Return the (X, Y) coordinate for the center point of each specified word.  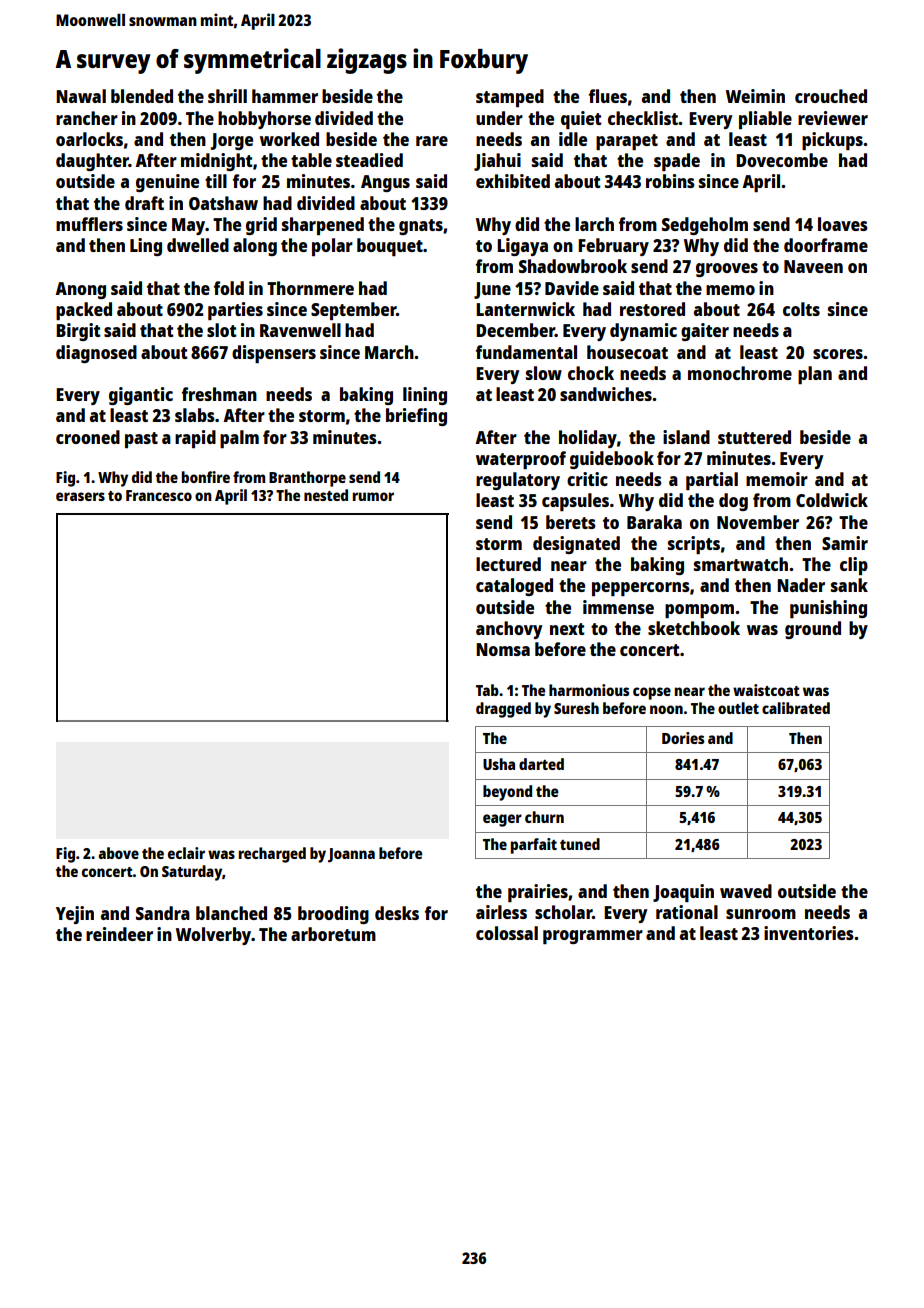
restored (652, 309)
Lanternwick (525, 309)
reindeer (119, 934)
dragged (503, 710)
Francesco (159, 495)
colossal (507, 933)
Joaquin (683, 893)
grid (261, 226)
